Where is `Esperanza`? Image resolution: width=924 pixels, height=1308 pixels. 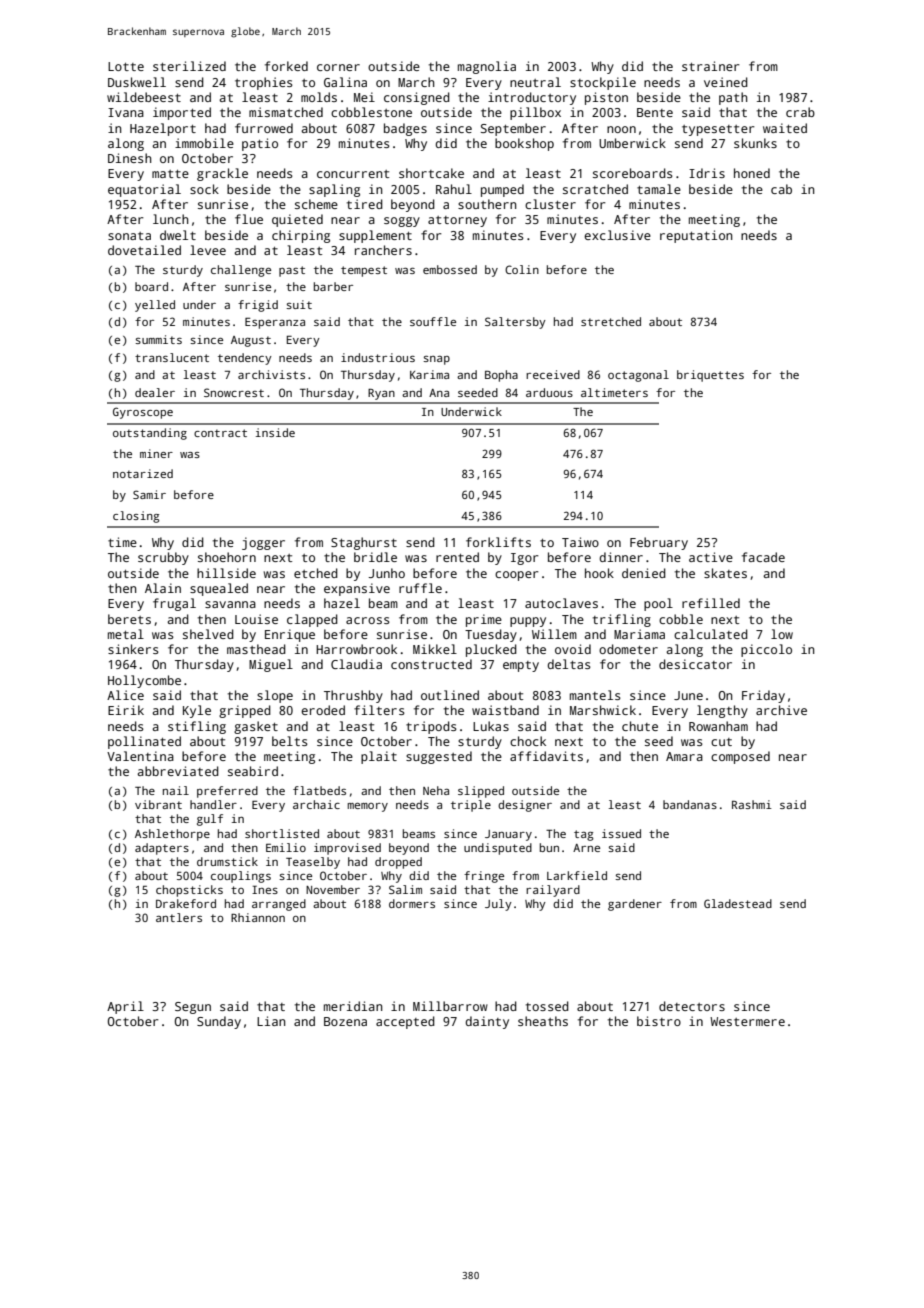 Esperanza is located at coordinates (275, 323).
